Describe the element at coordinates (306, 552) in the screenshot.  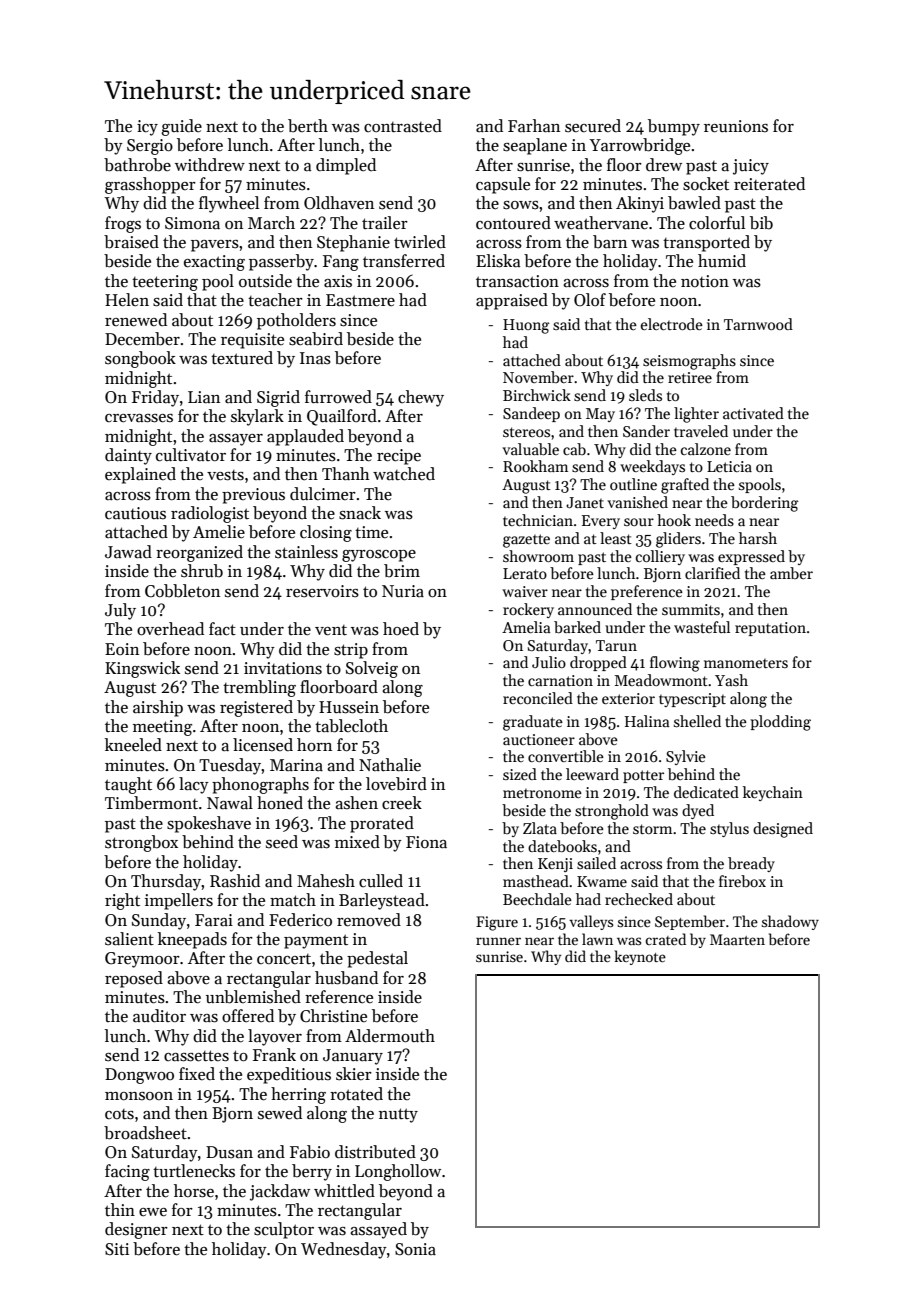
I see `stainless` at that location.
